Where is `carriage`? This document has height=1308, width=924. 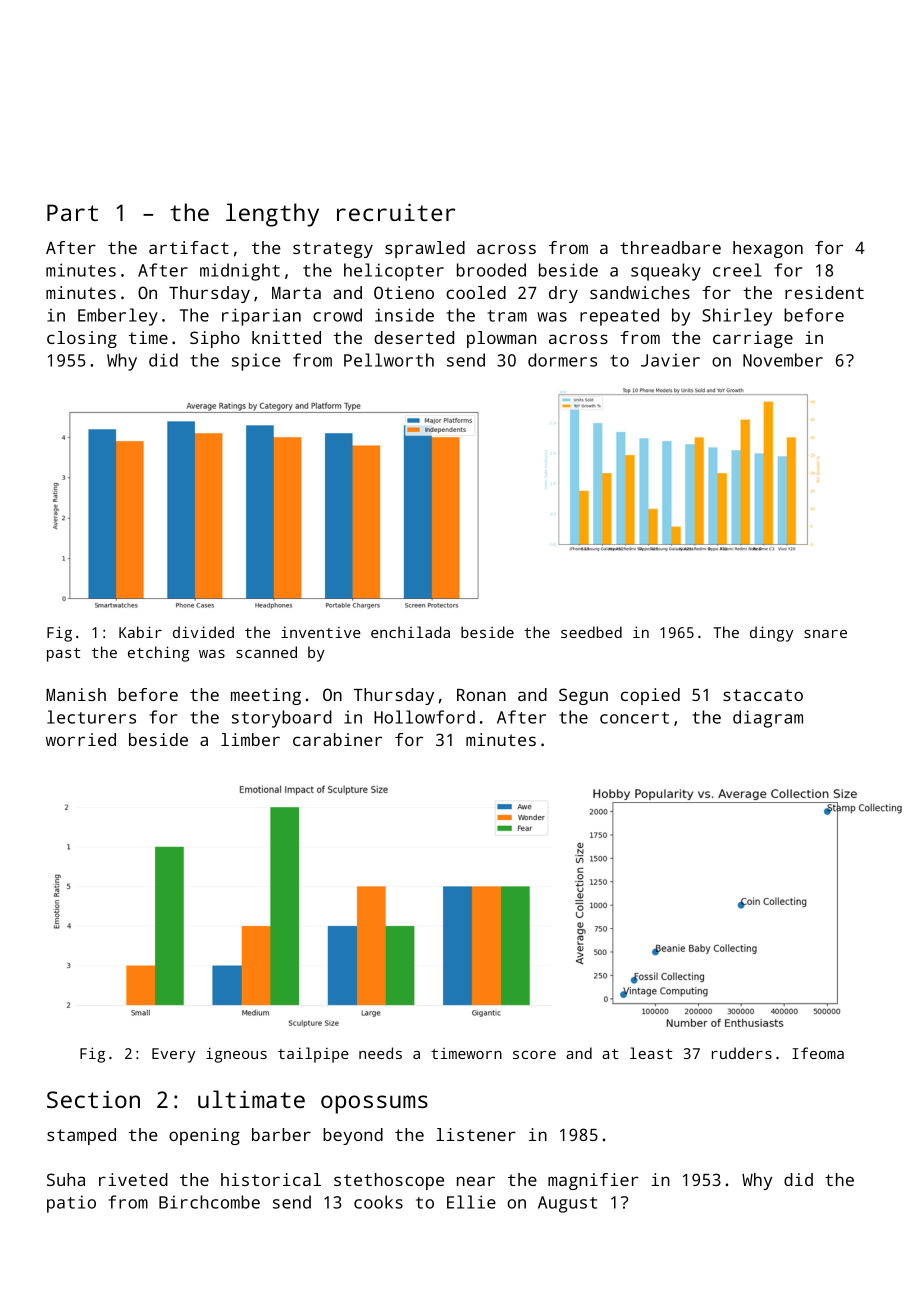
carriage is located at coordinates (753, 339).
